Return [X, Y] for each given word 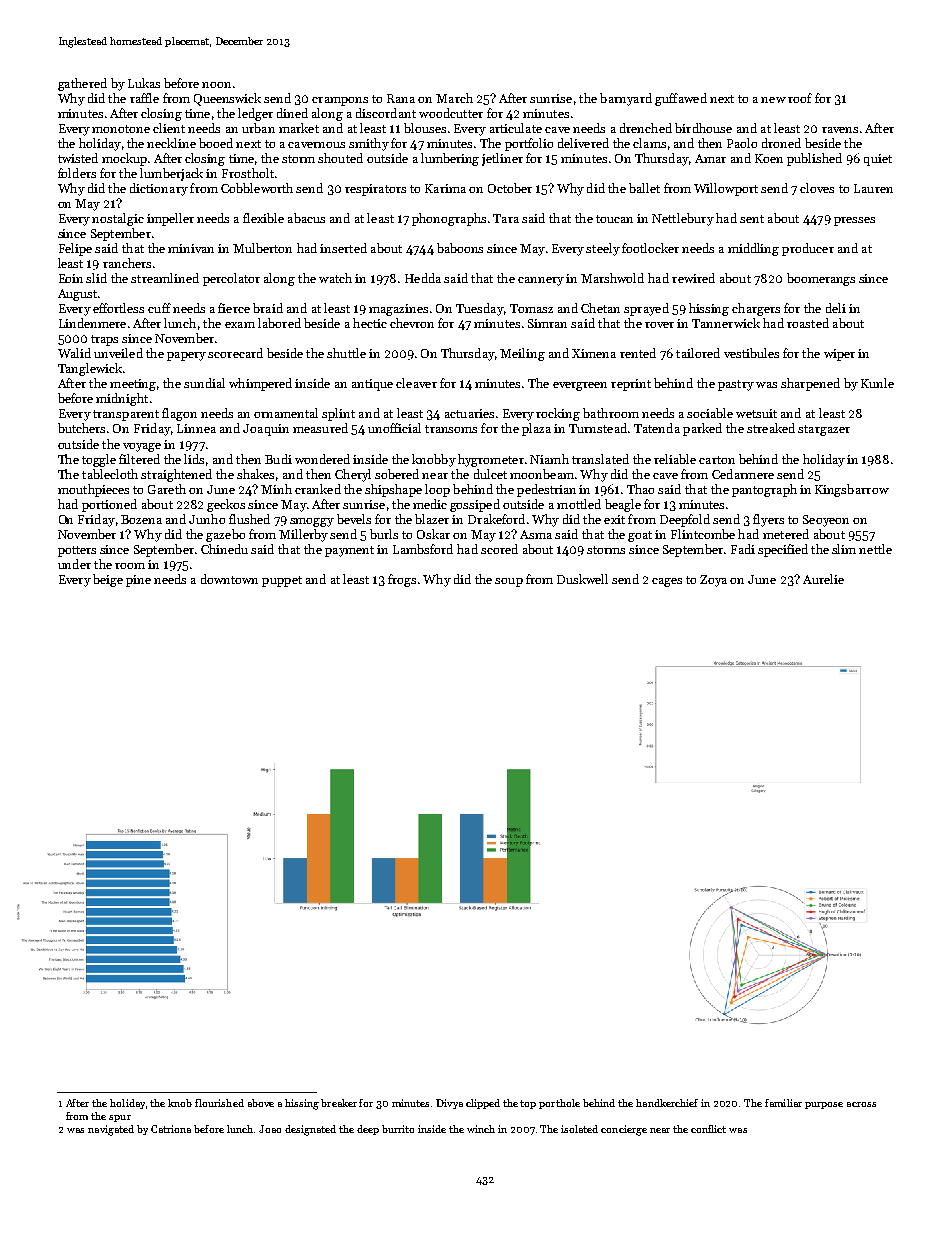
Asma [536, 534]
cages [667, 582]
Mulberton [262, 248]
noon [216, 85]
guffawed [681, 99]
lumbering [450, 159]
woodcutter [451, 113]
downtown [229, 579]
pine [138, 581]
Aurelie [823, 579]
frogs [402, 580]
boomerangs [821, 279]
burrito [398, 1129]
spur [120, 1118]
